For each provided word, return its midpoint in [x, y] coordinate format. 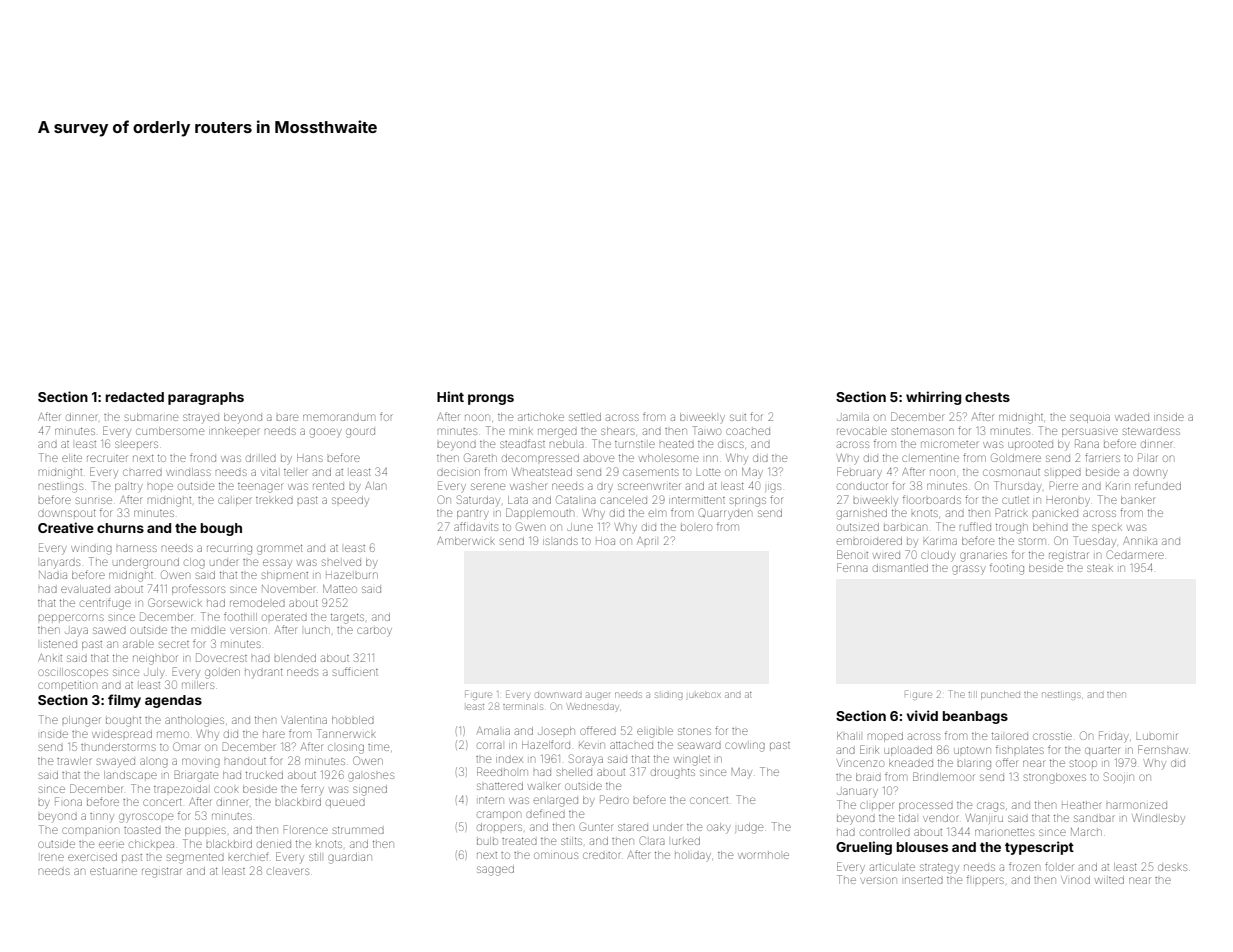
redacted [135, 397]
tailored [1010, 736]
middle [208, 630]
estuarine [113, 871]
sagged [495, 870]
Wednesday [593, 707]
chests [987, 397]
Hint [450, 396]
